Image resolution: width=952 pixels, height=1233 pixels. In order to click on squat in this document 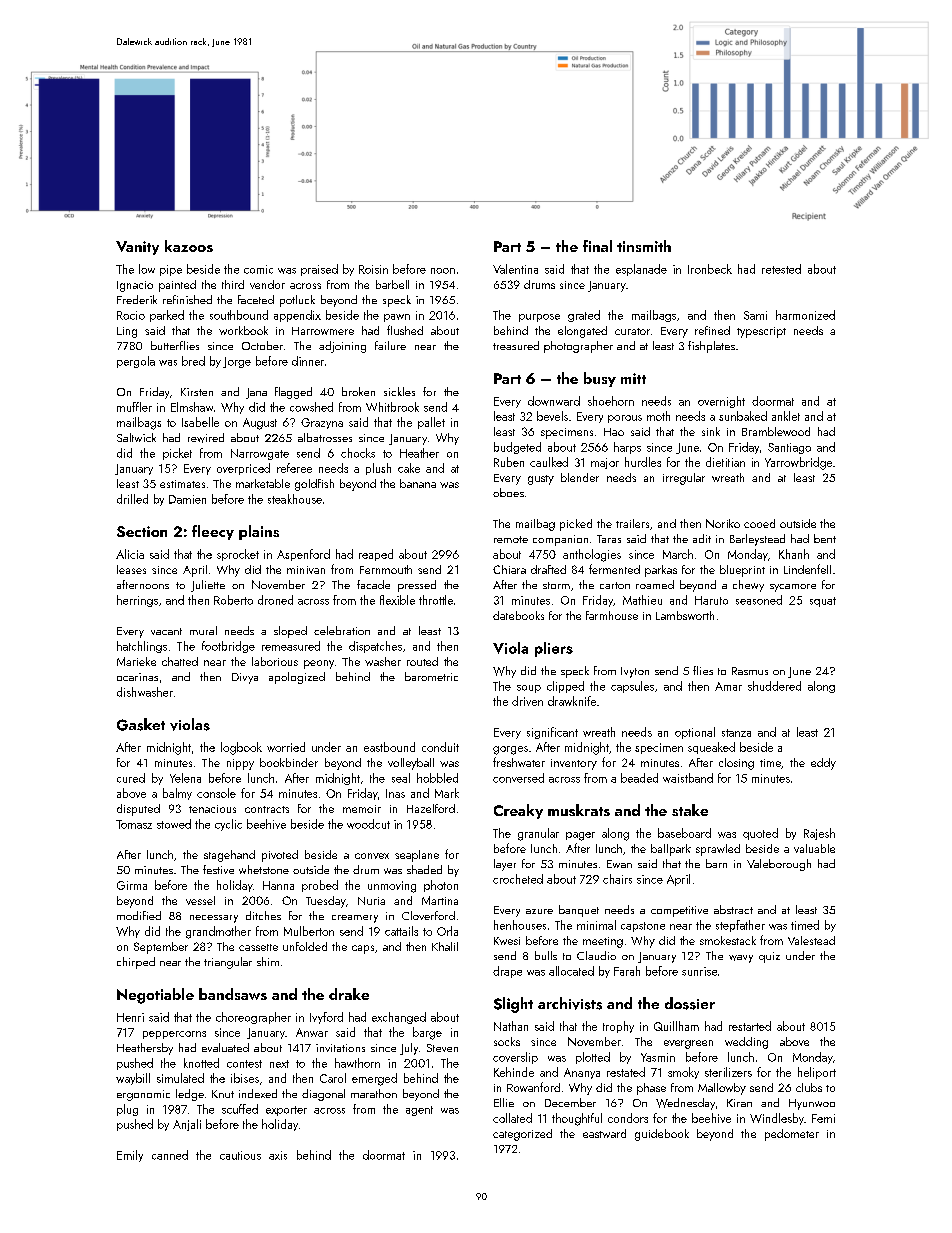, I will do `click(823, 602)`.
